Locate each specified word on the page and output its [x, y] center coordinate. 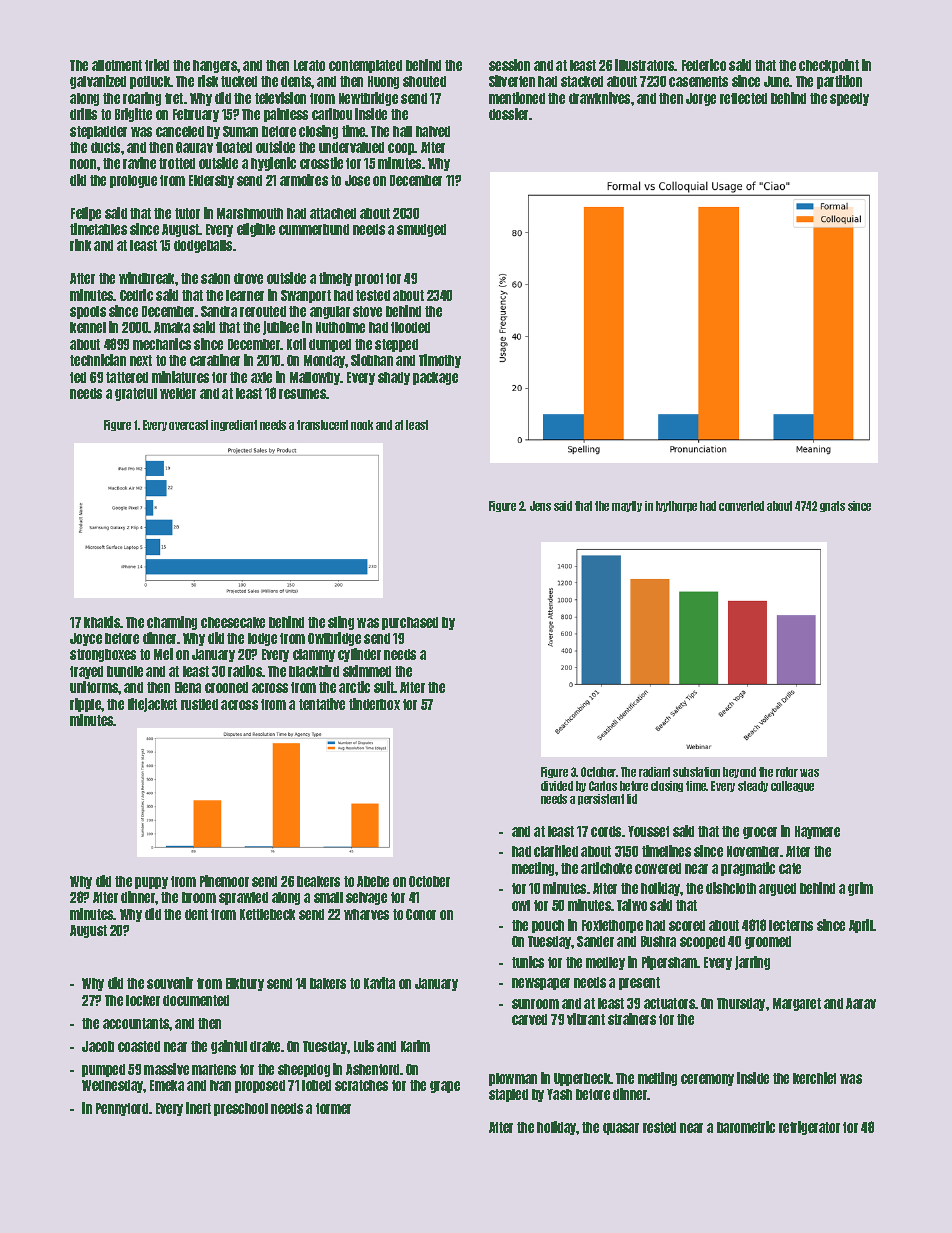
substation [696, 772]
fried [157, 65]
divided [557, 786]
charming [172, 623]
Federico [704, 65]
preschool [241, 1109]
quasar [621, 1129]
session [509, 65]
